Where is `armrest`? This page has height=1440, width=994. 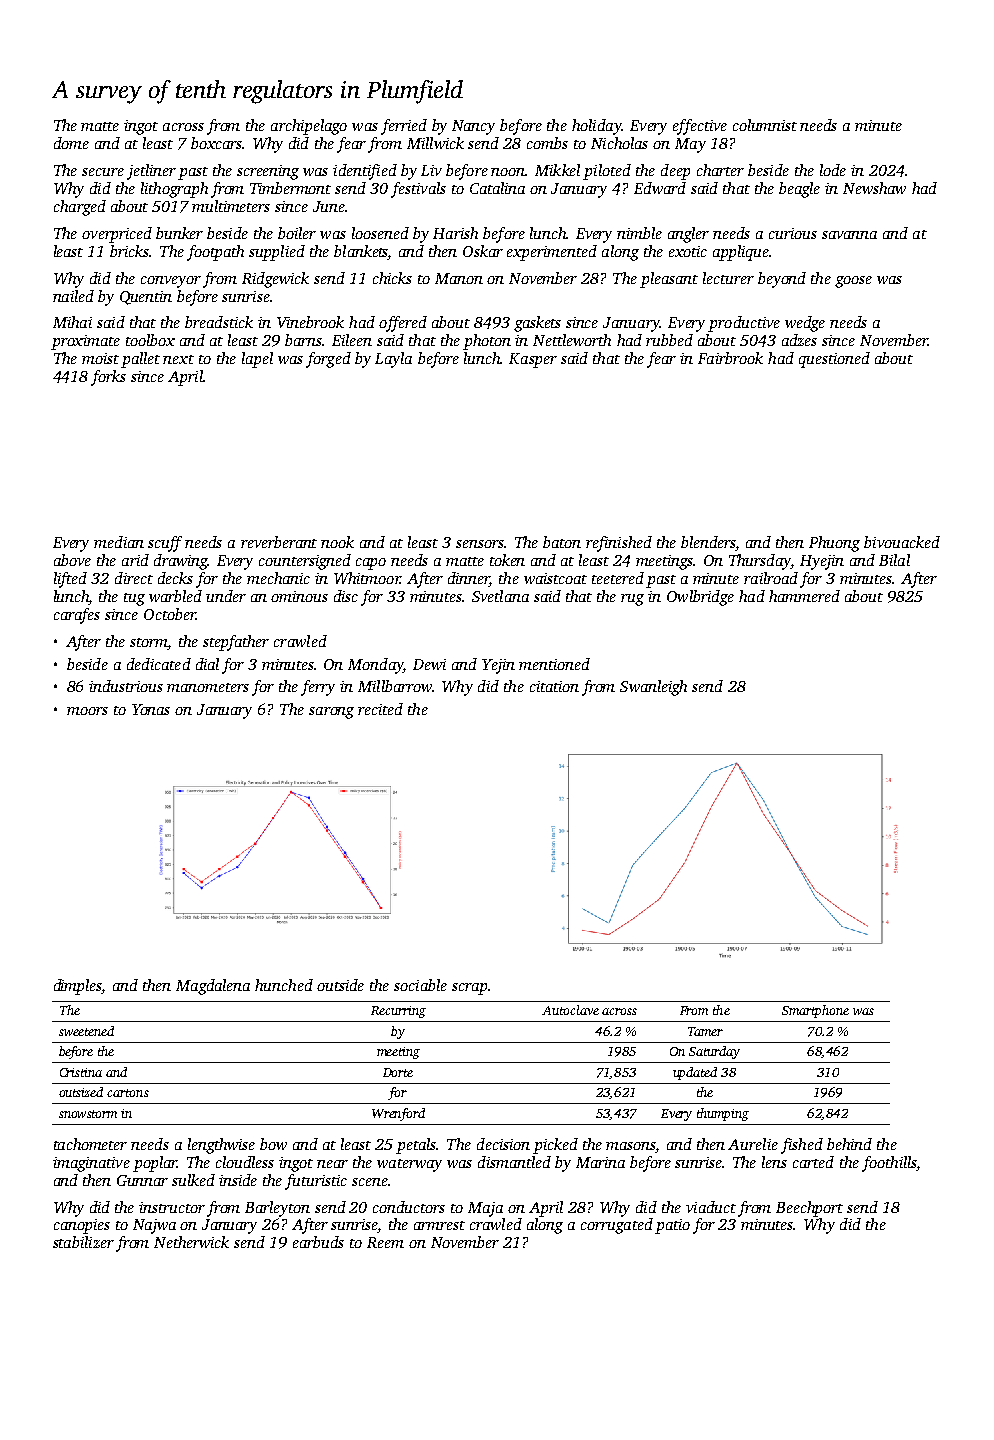 armrest is located at coordinates (439, 1225).
